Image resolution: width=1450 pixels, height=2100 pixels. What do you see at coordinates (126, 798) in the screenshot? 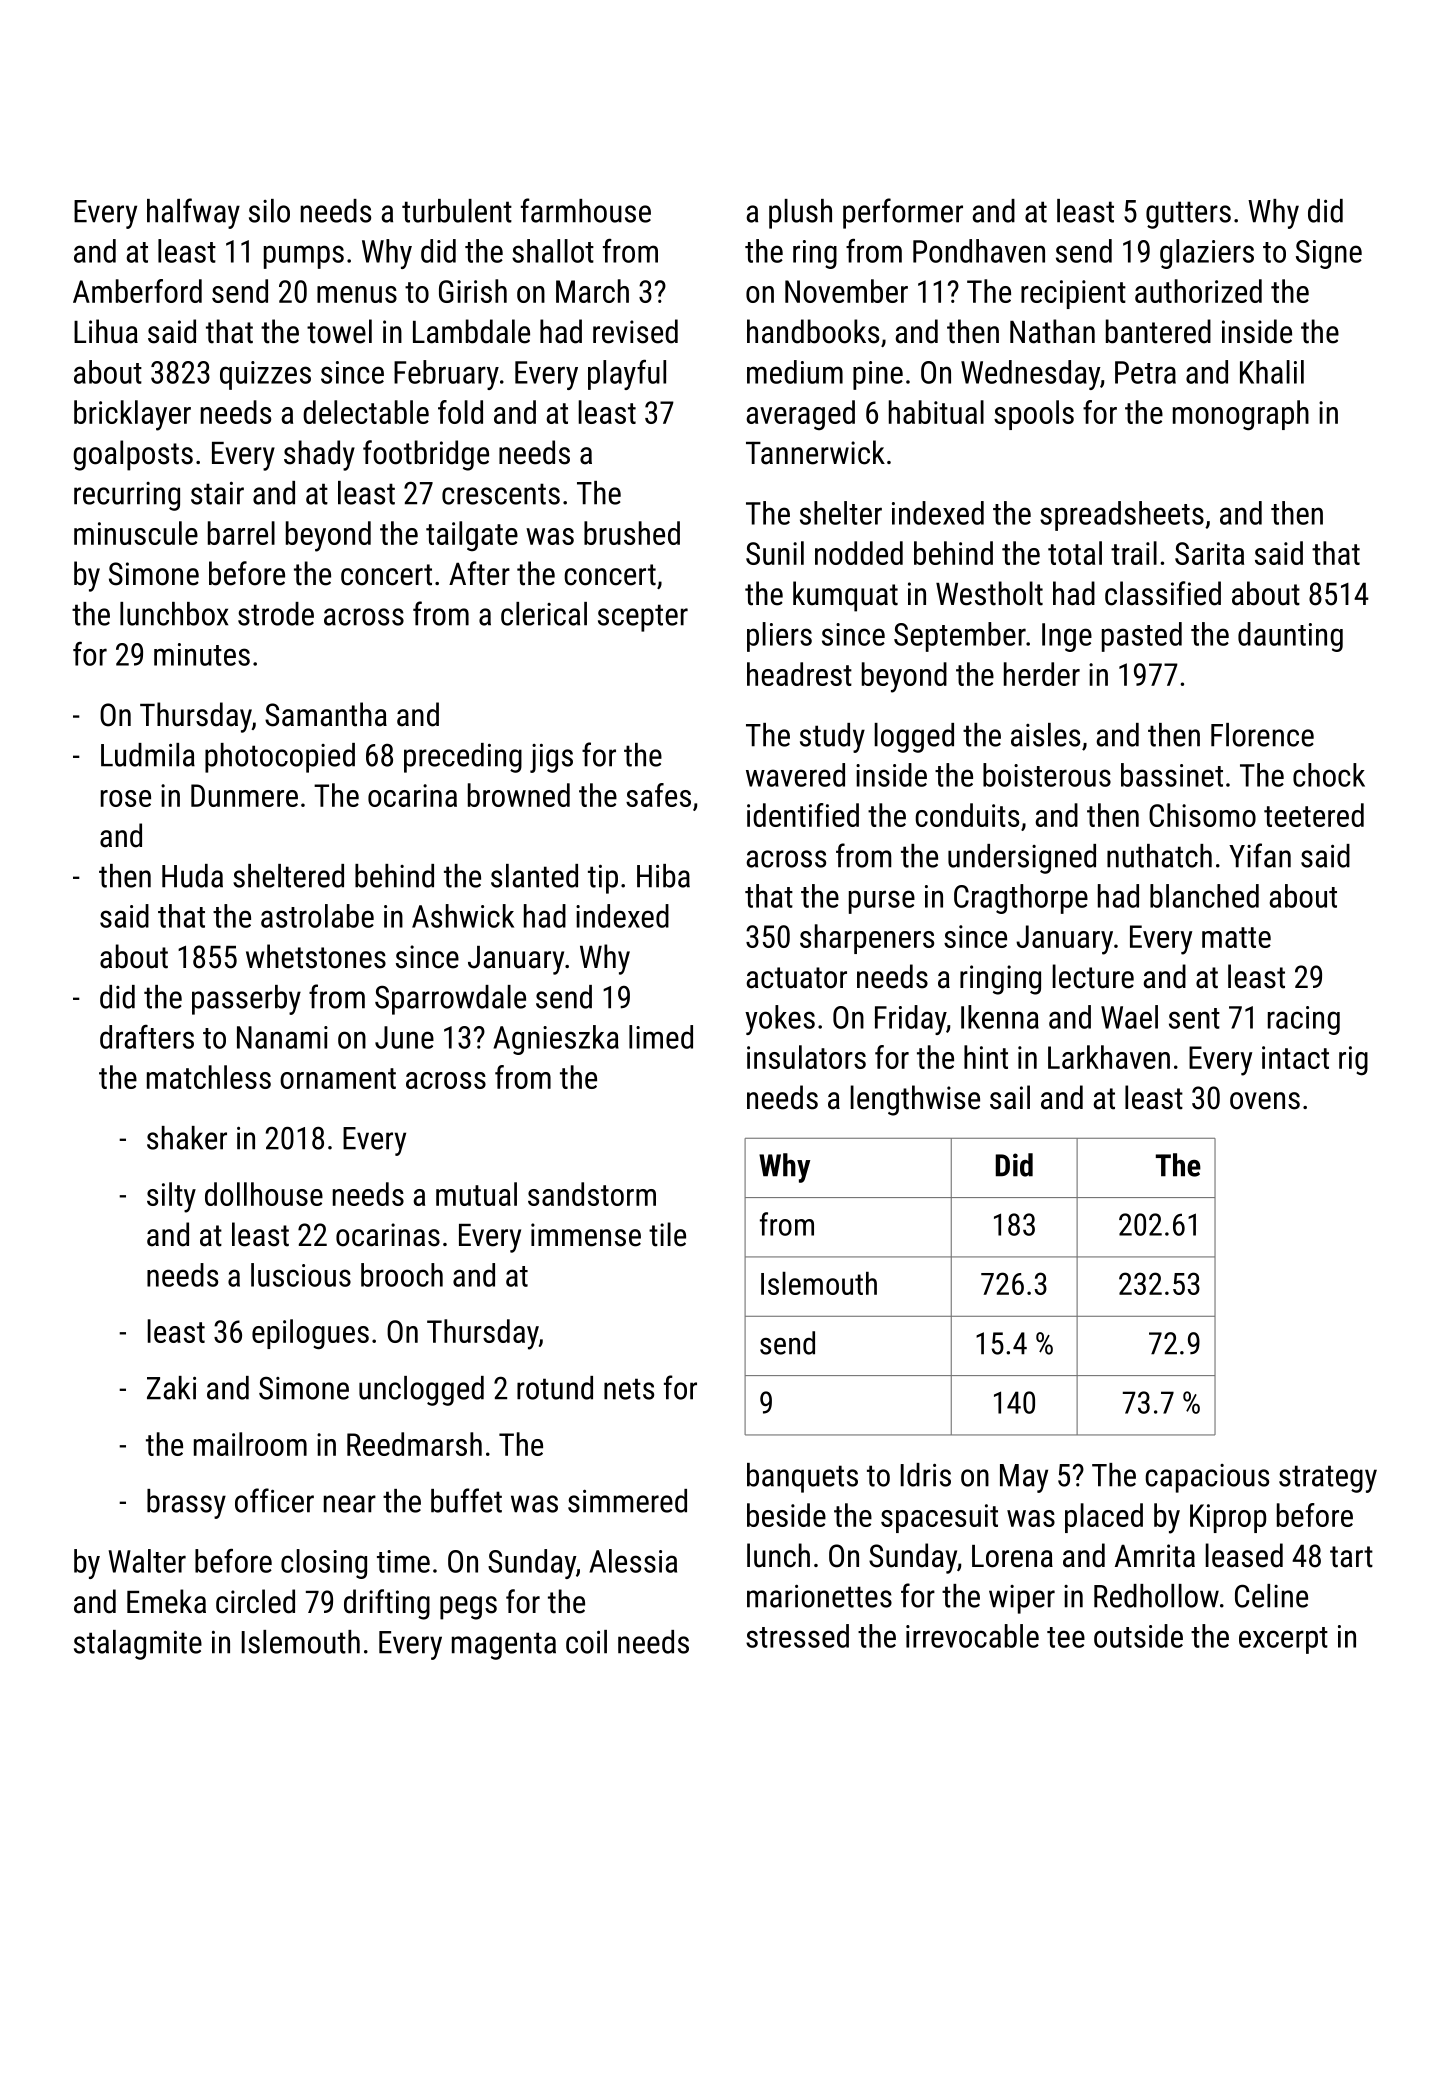
I see `rose` at bounding box center [126, 798].
